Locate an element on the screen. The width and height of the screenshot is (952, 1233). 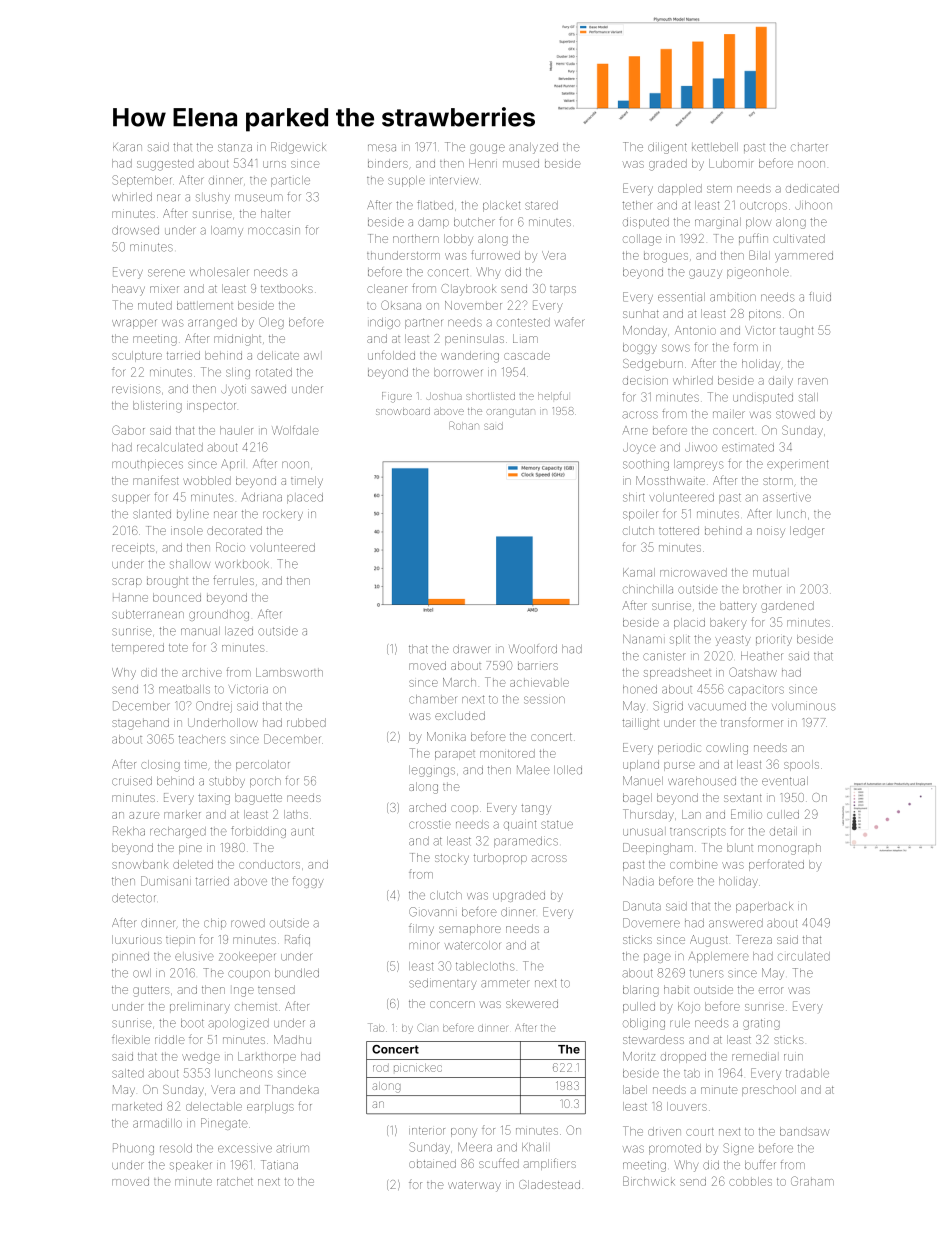
stanza is located at coordinates (235, 147).
